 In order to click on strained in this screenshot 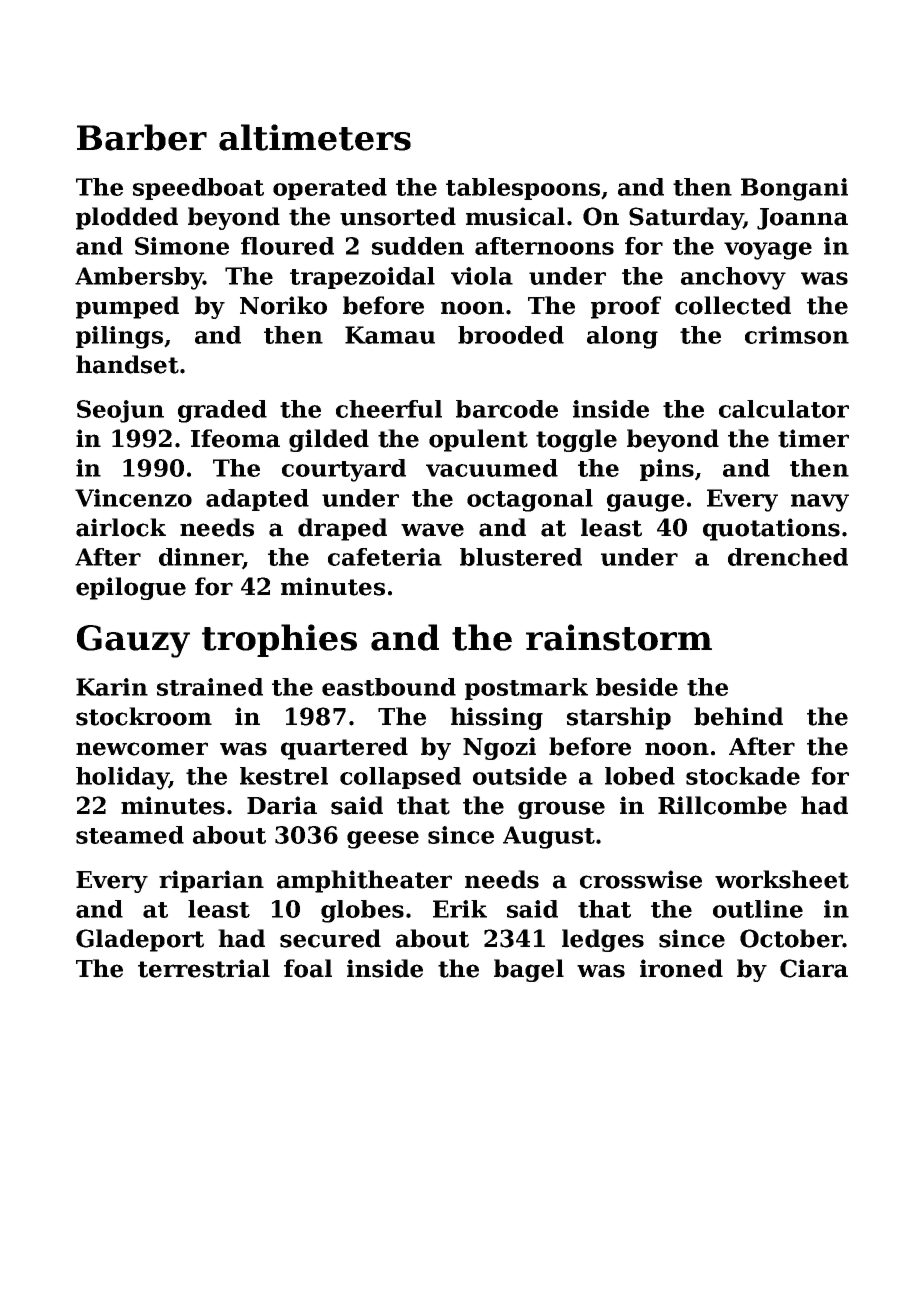, I will do `click(210, 687)`.
